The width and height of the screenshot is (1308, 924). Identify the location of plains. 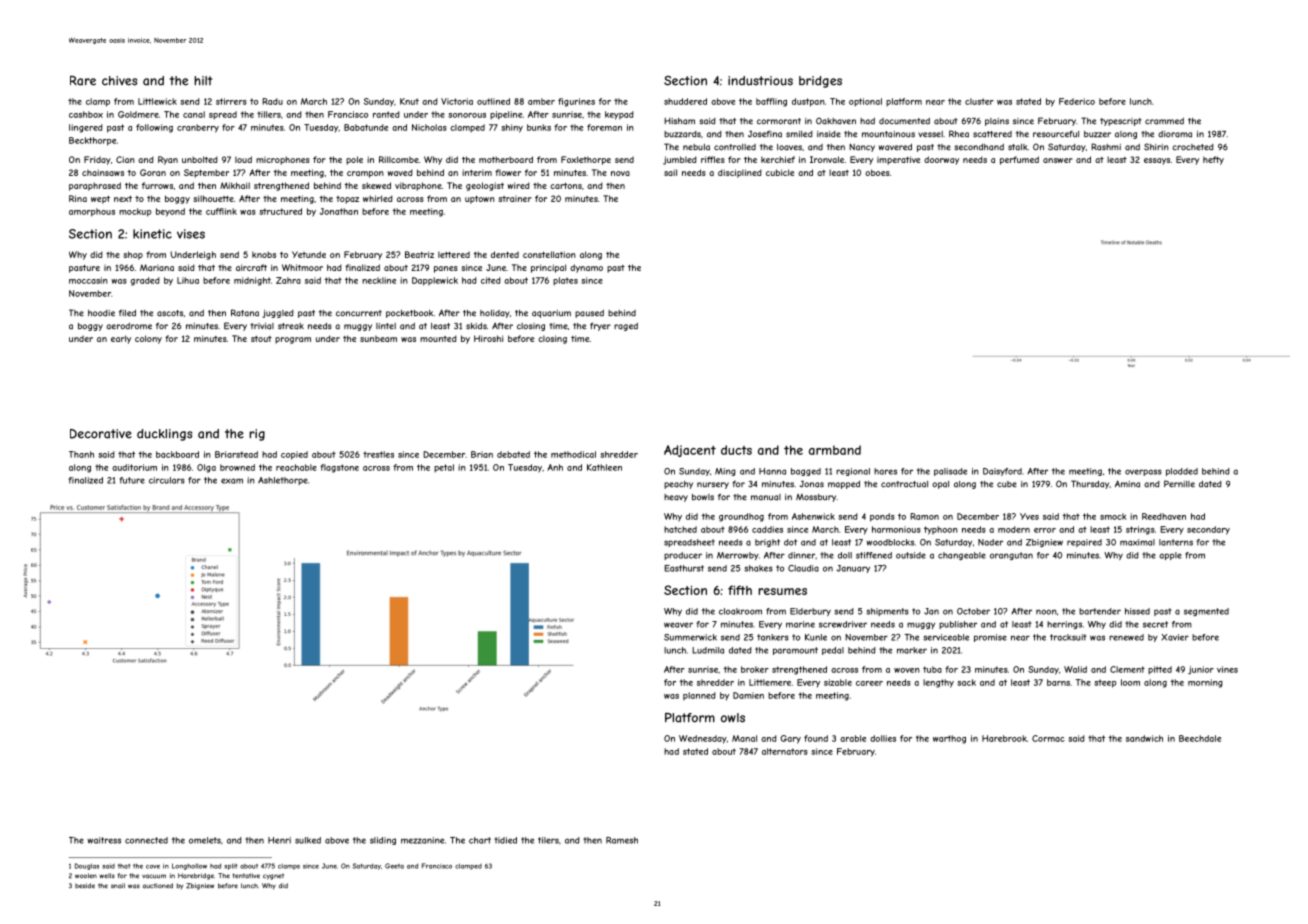
(997, 122).
